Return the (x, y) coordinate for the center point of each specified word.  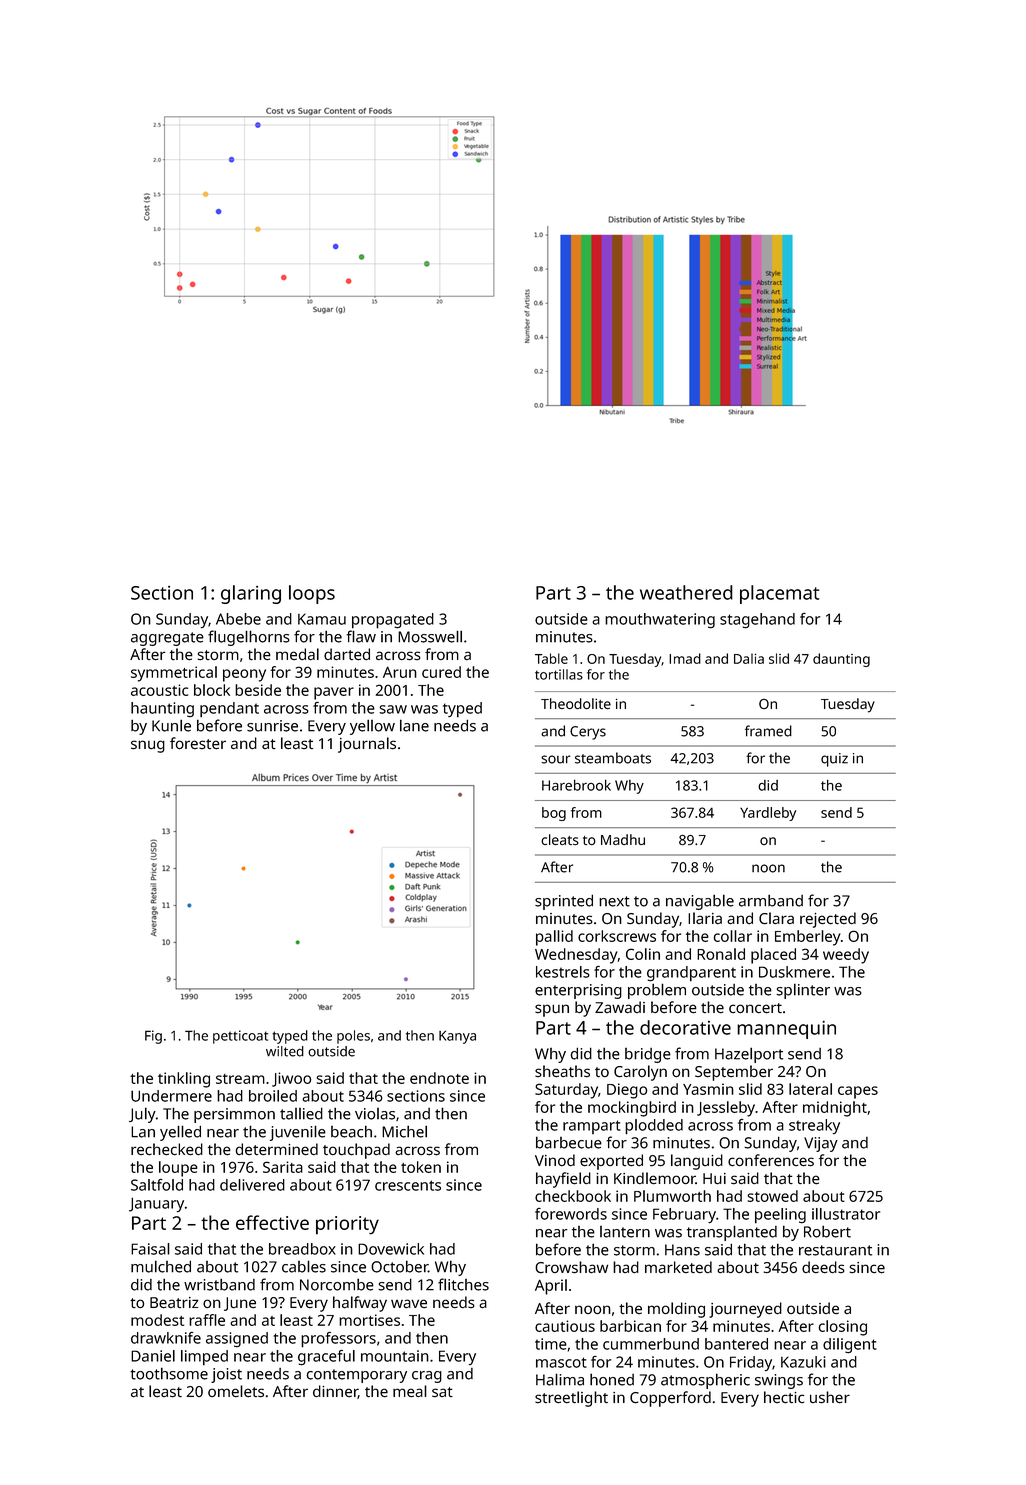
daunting (841, 660)
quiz (834, 760)
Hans (682, 1250)
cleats (560, 840)
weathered (686, 592)
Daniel (153, 1356)
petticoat (240, 1037)
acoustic (159, 690)
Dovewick (391, 1249)
